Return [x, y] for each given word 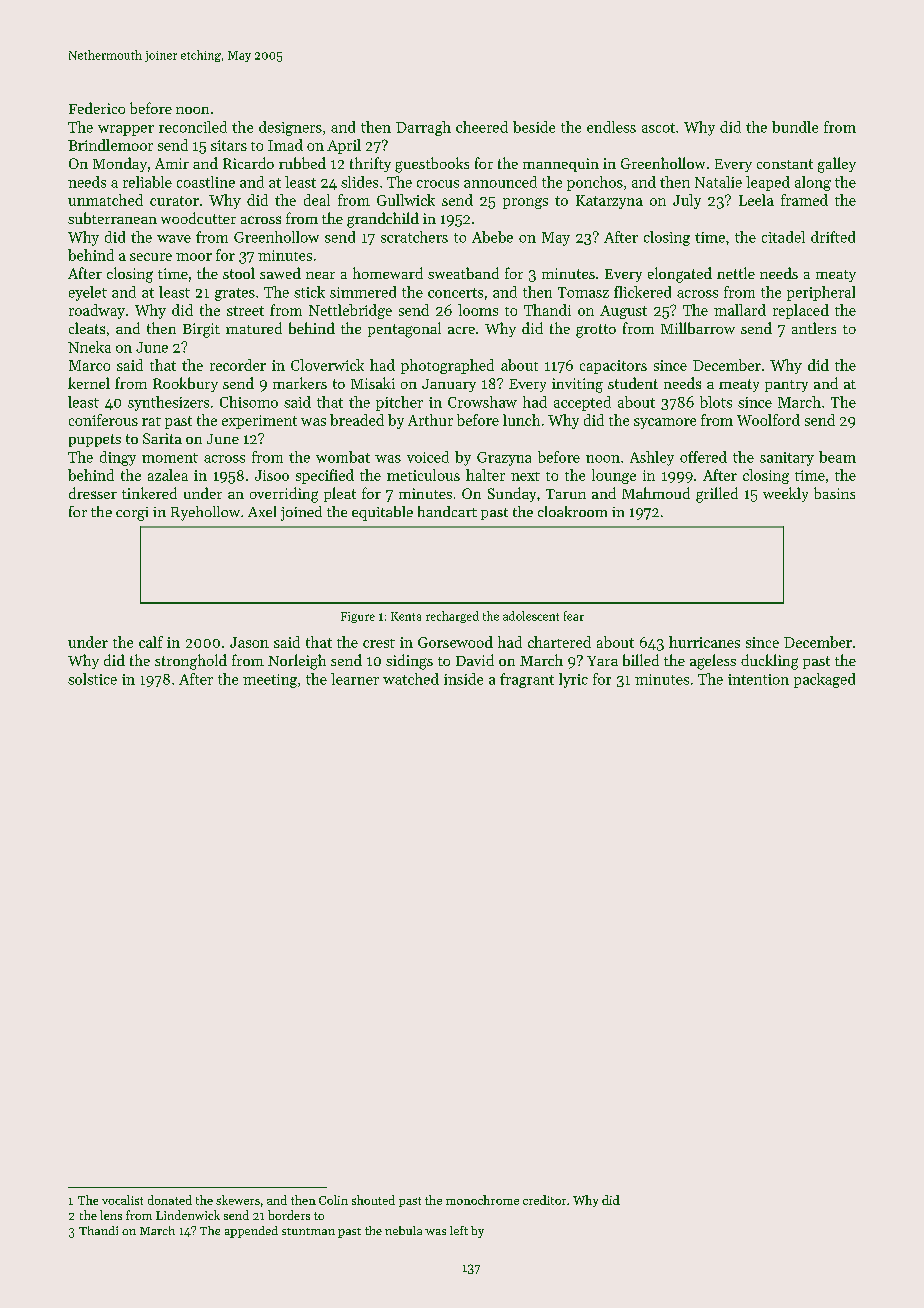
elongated [680, 275]
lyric [573, 680]
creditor [544, 1200]
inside [463, 679]
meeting [270, 681]
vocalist [122, 1200]
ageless [713, 662]
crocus [438, 184]
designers [290, 128]
